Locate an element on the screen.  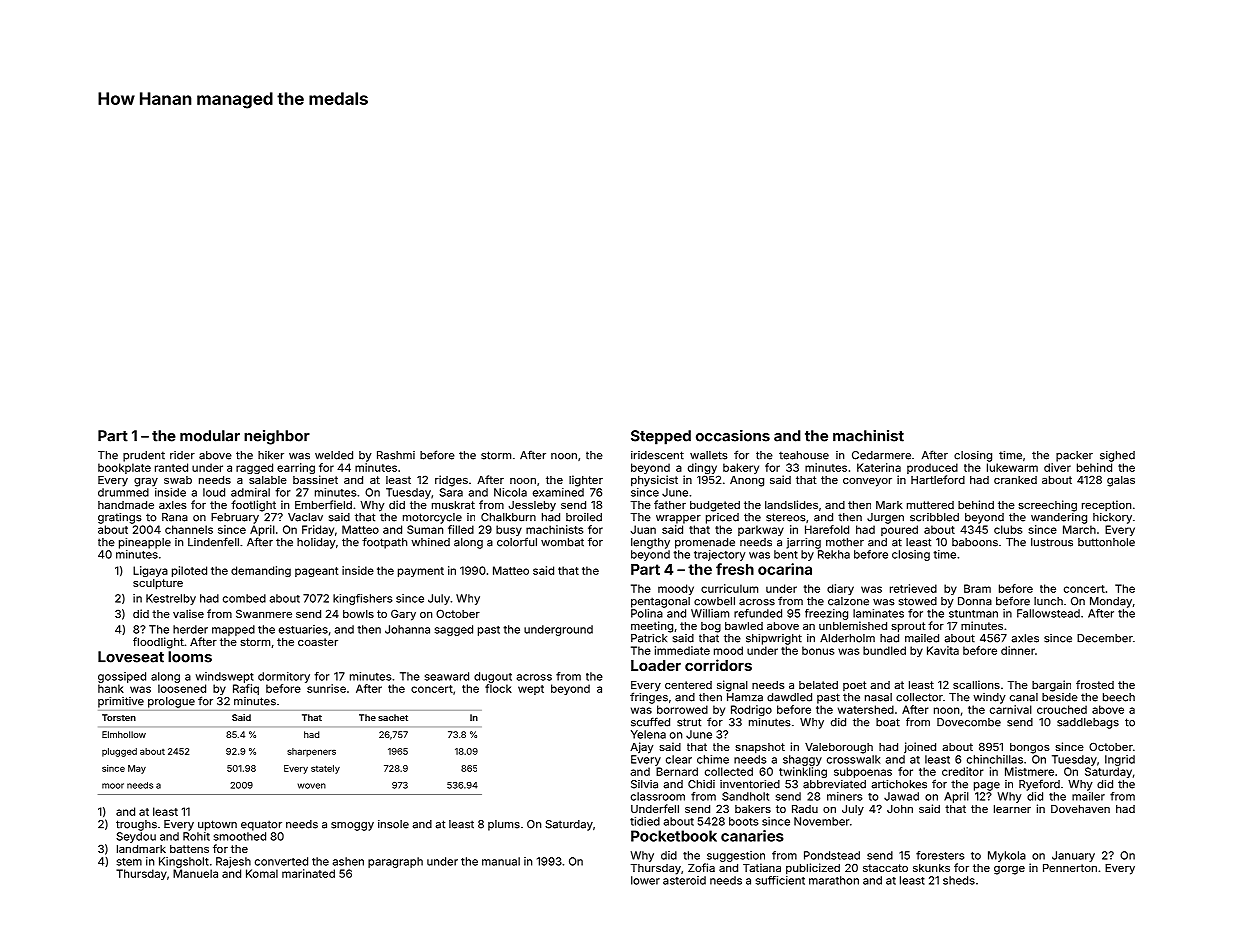
plums is located at coordinates (504, 825).
